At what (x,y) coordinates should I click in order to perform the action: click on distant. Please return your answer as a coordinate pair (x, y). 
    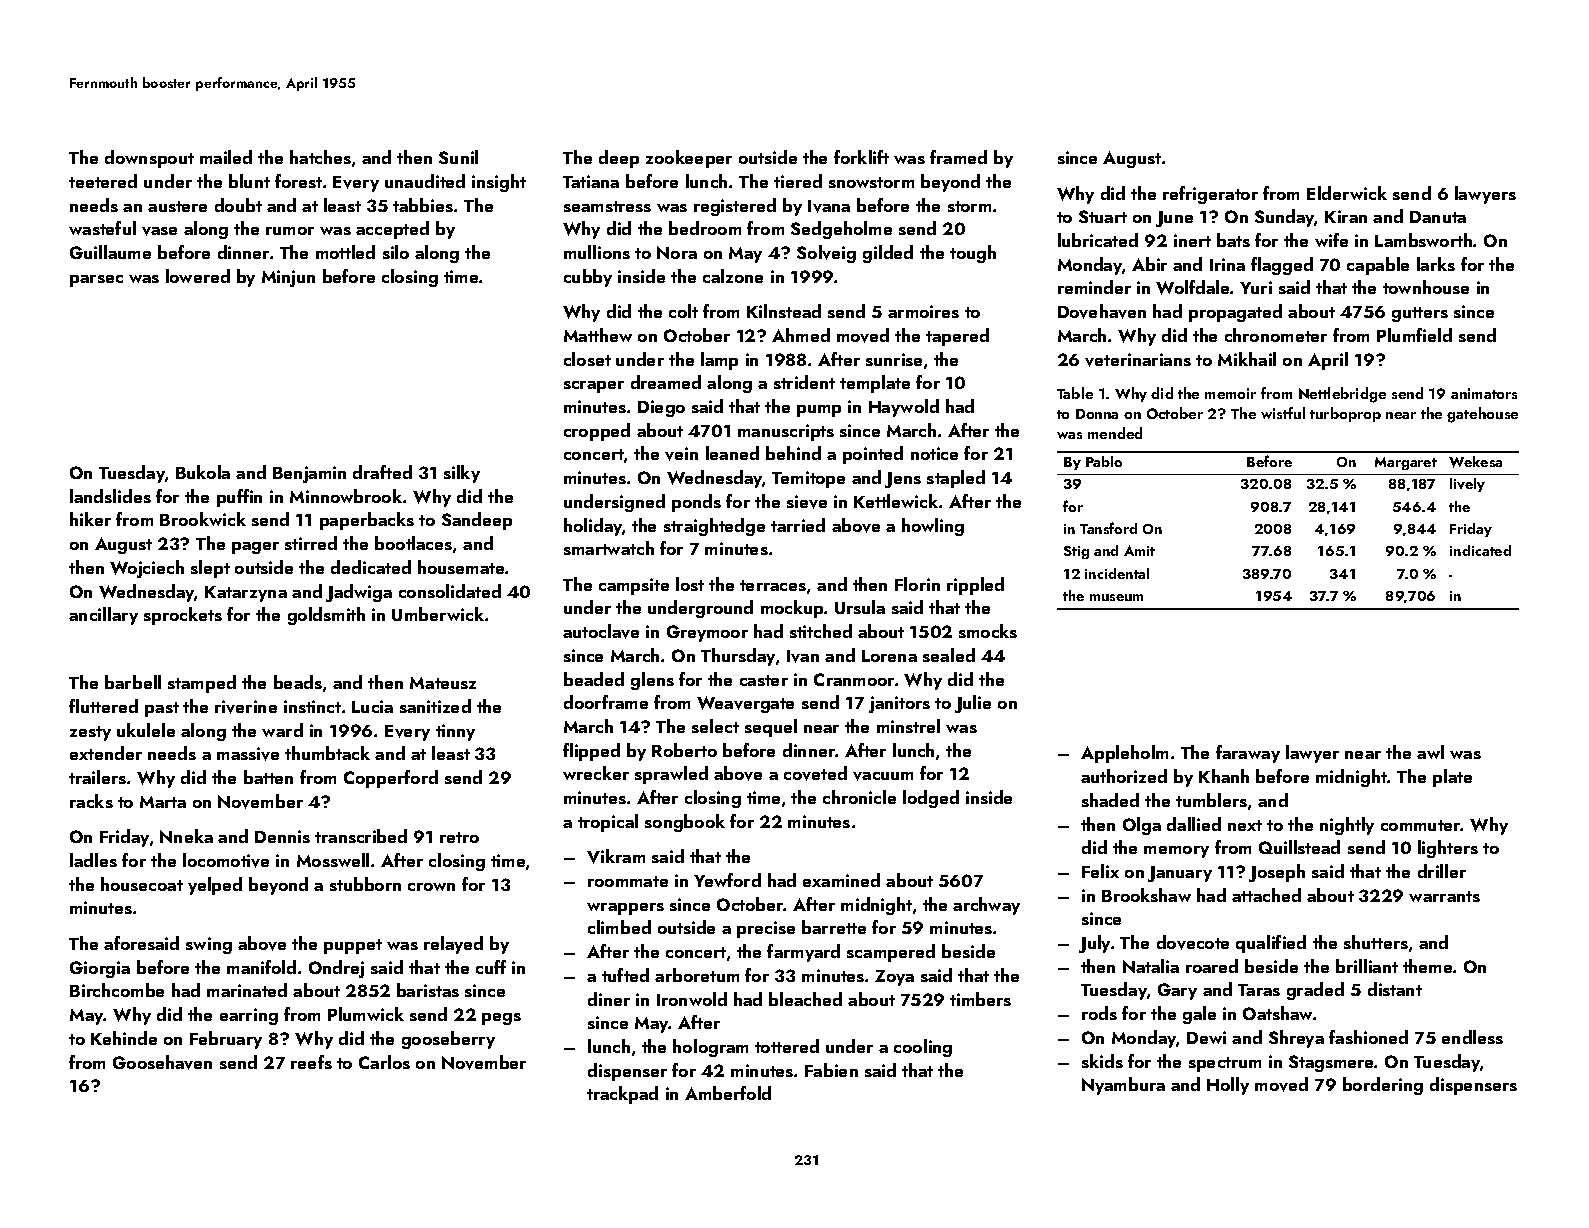
    Looking at the image, I should click on (1395, 989).
